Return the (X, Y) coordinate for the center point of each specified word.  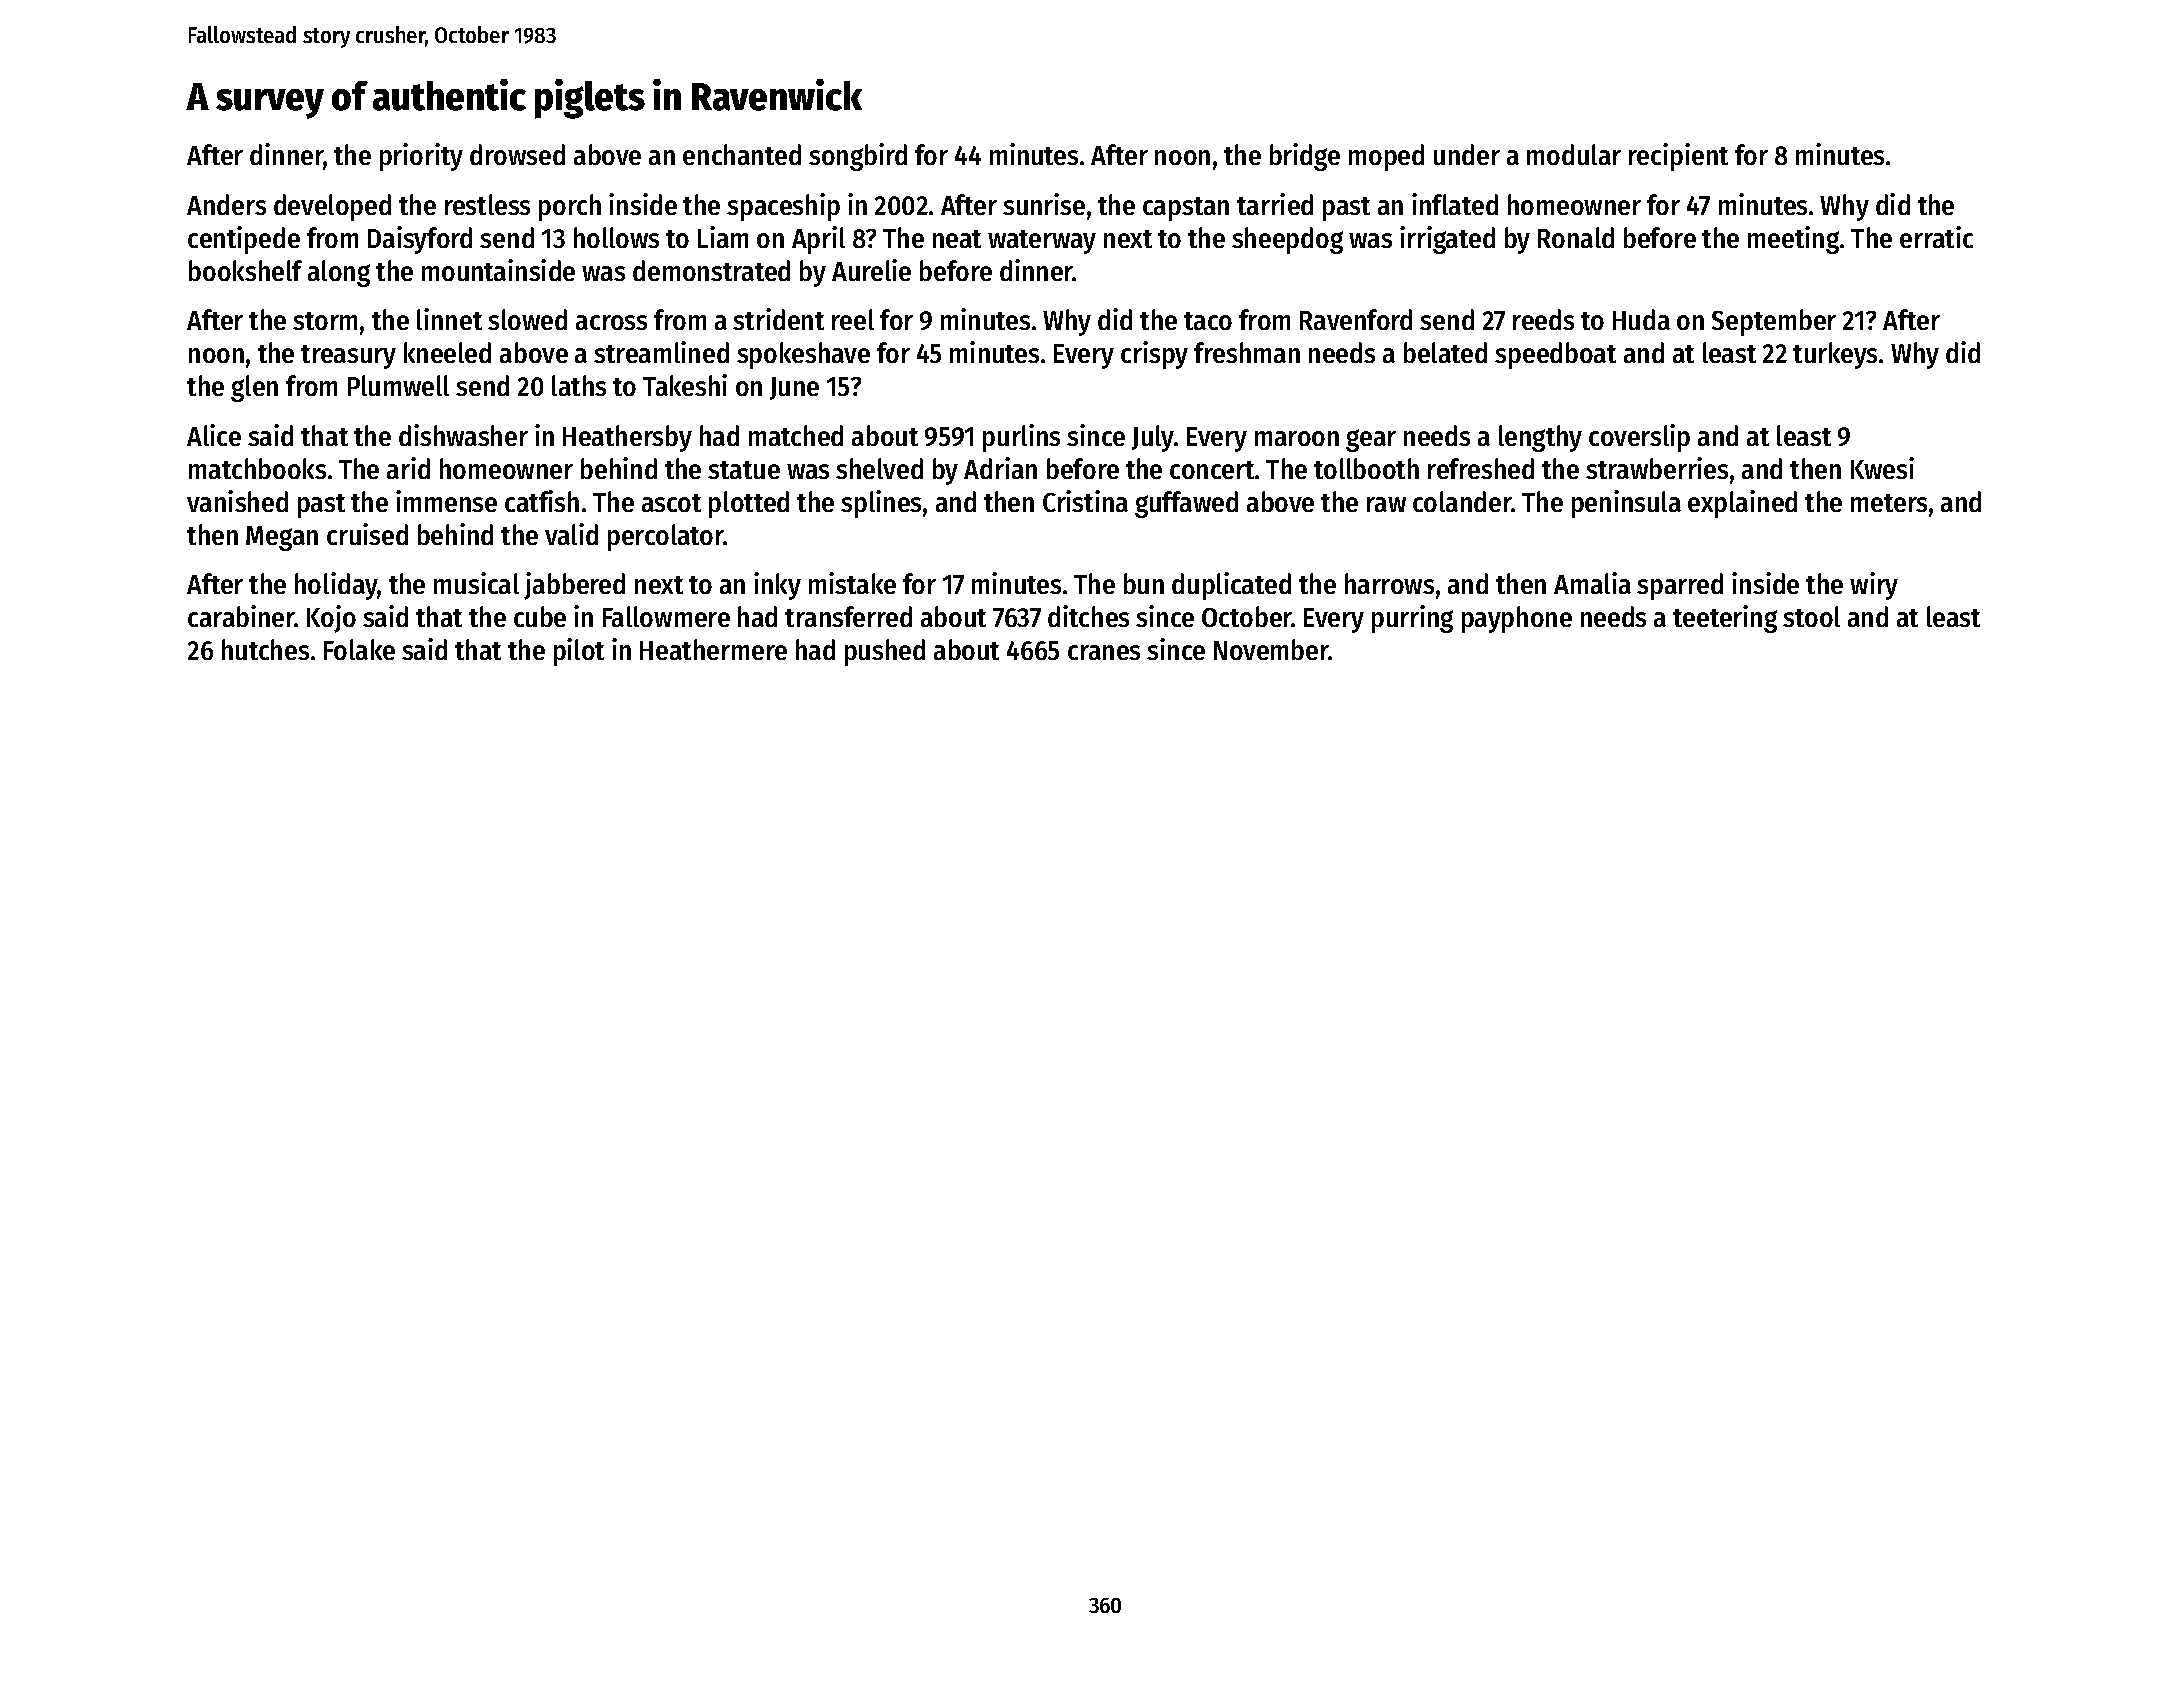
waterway (1042, 242)
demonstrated (711, 270)
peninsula (1626, 504)
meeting (1793, 240)
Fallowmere (666, 616)
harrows (1389, 583)
